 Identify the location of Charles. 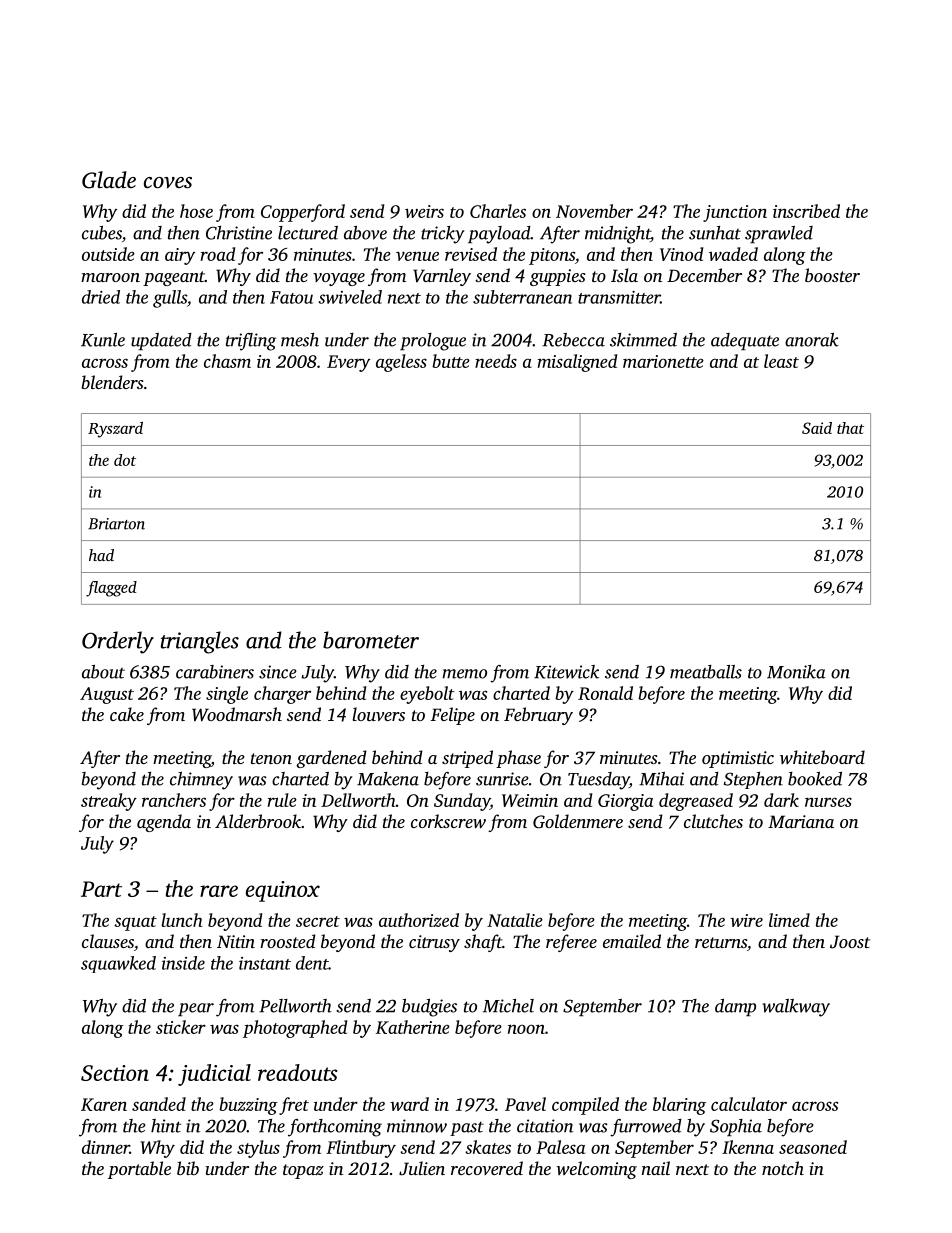
(498, 211).
